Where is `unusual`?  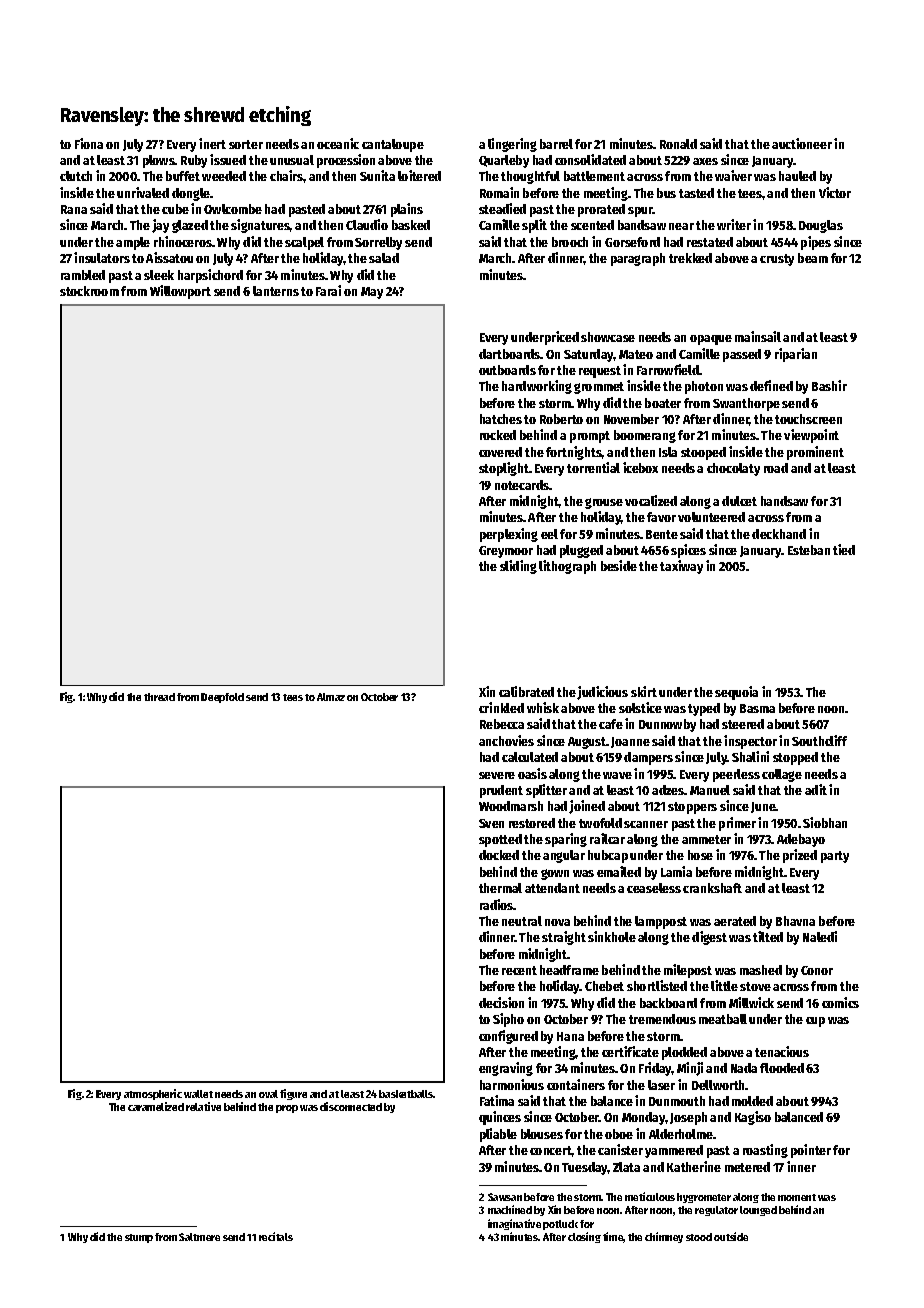 unusual is located at coordinates (292, 160).
